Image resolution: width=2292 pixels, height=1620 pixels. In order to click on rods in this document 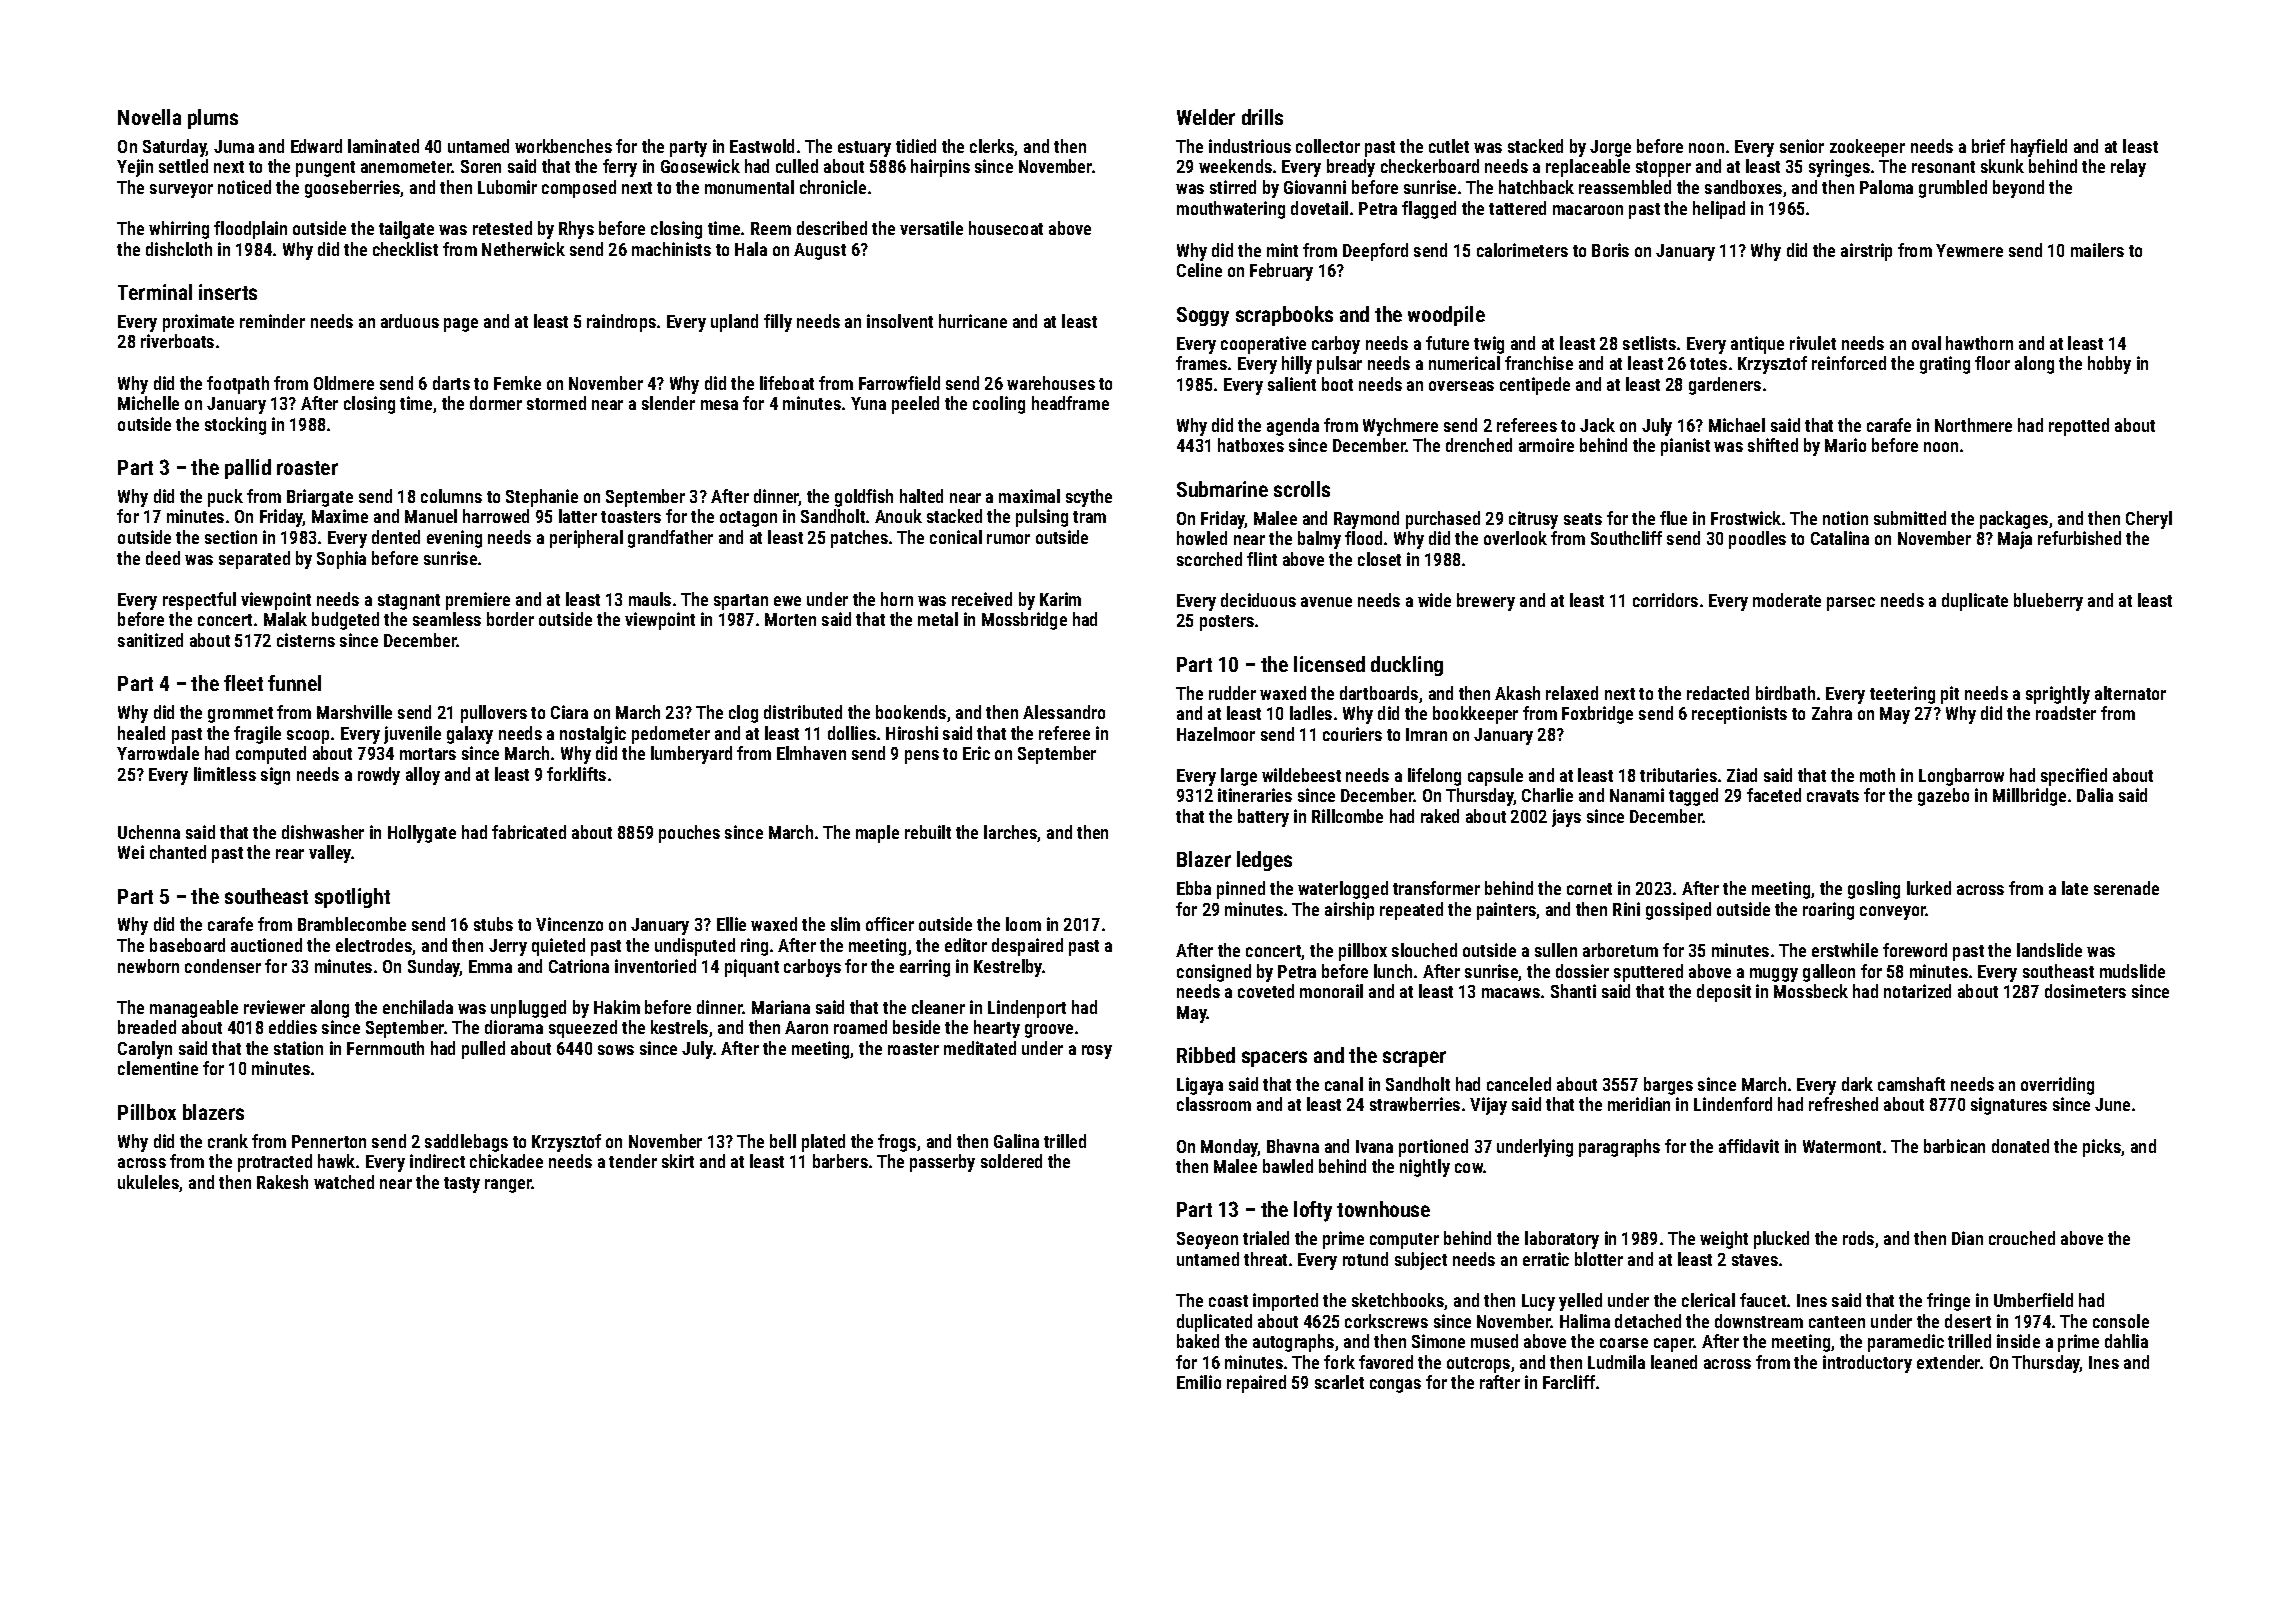, I will do `click(1858, 1238)`.
